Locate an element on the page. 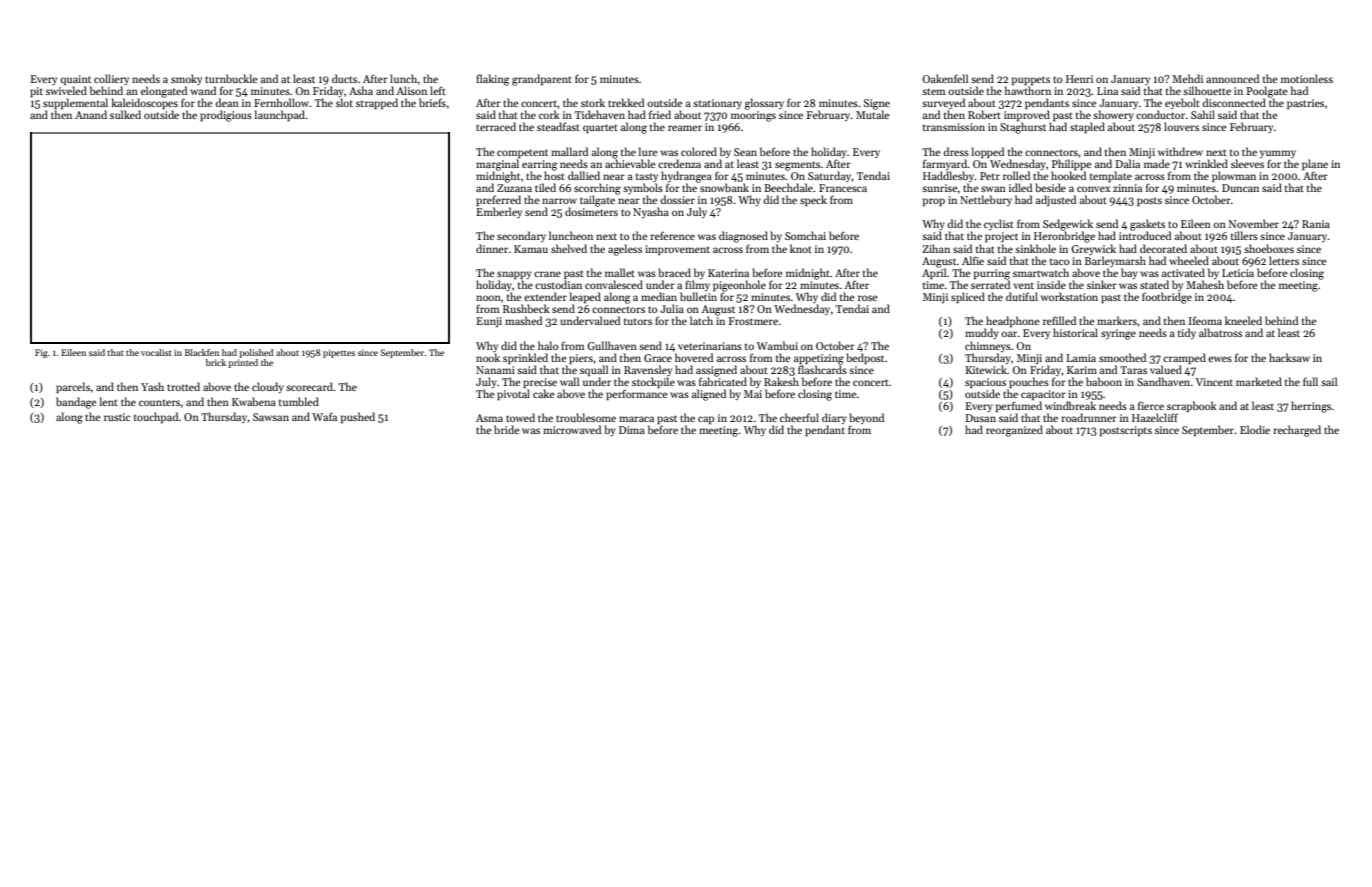  transmission is located at coordinates (954, 127).
